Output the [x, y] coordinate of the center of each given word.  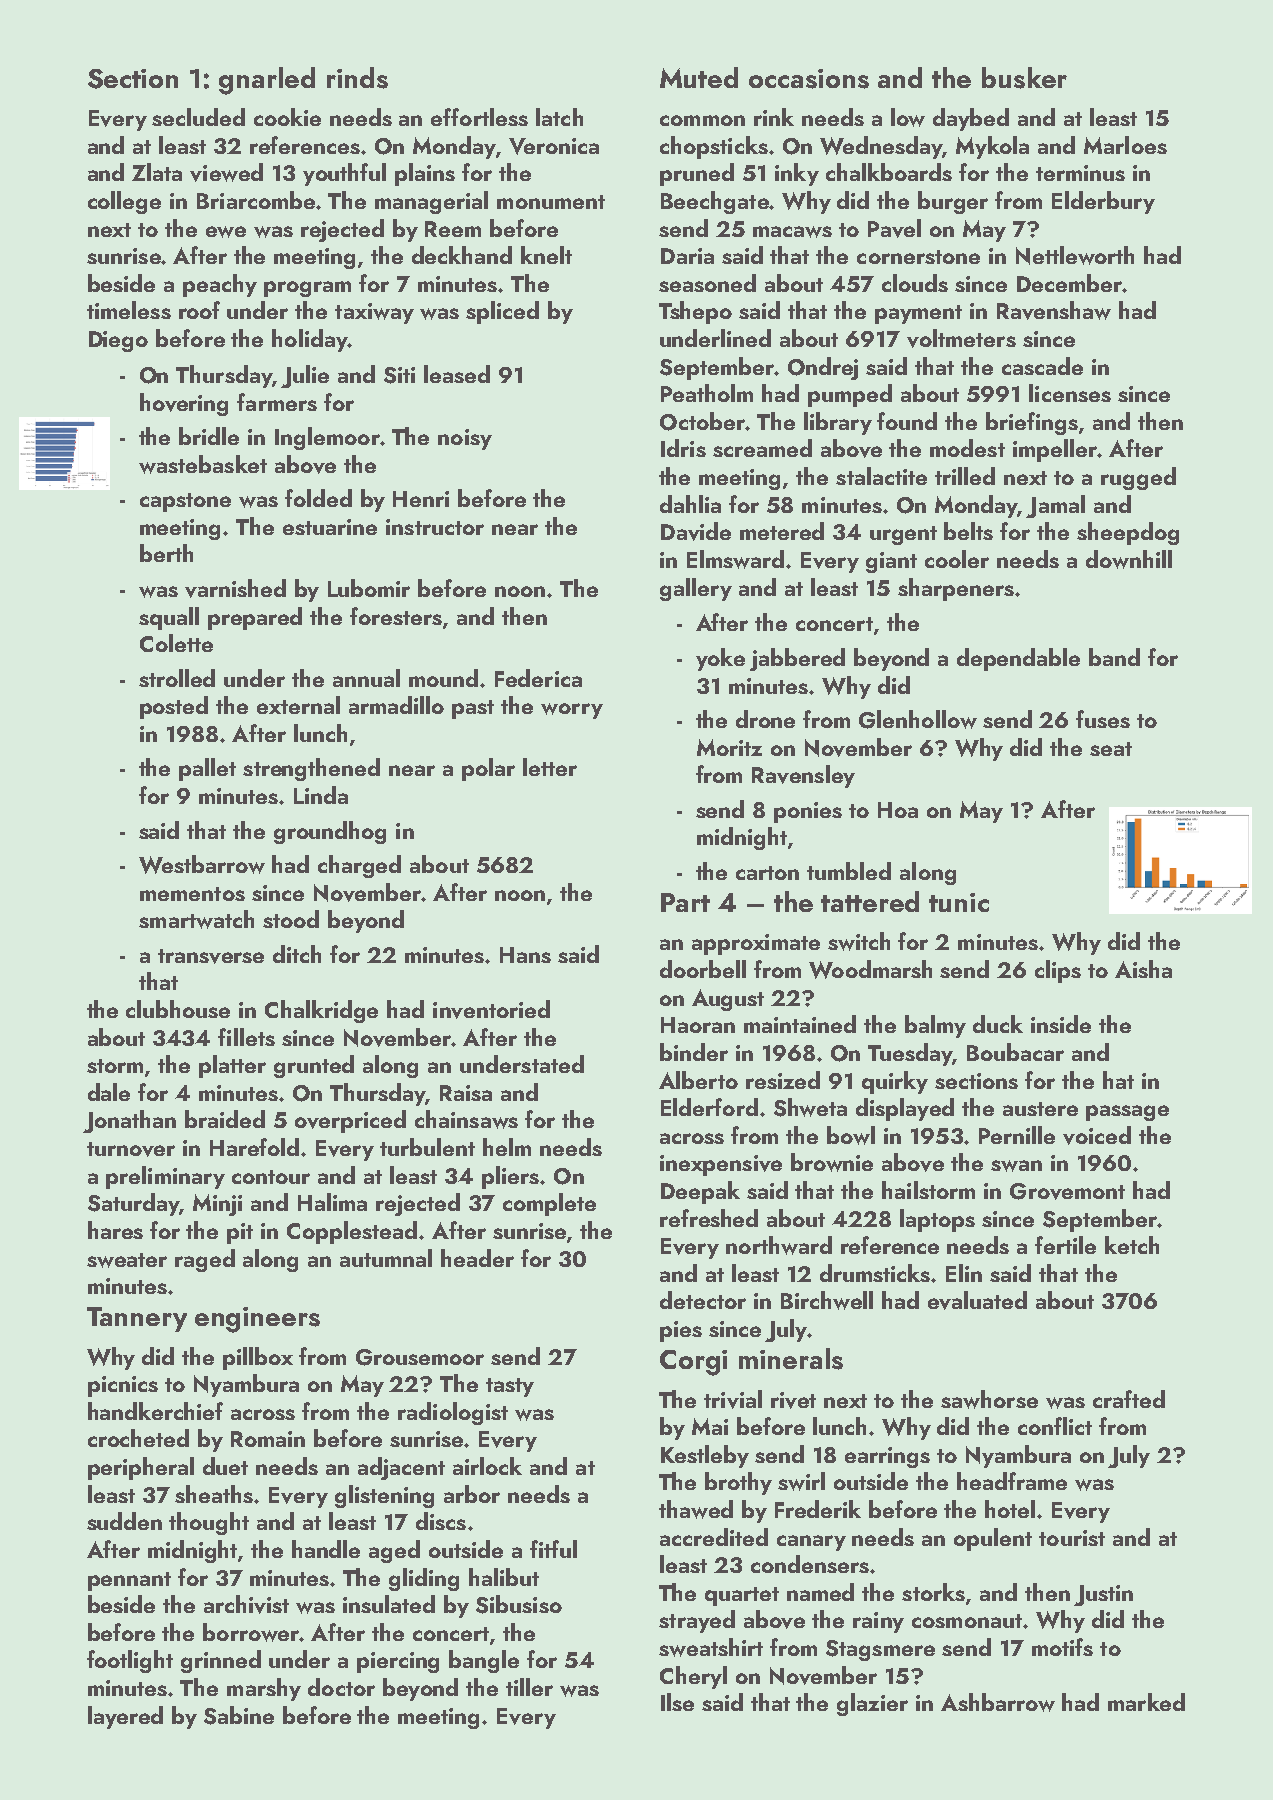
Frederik [818, 1509]
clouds [915, 283]
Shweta [810, 1107]
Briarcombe [256, 200]
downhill [1129, 559]
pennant [129, 1581]
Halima [332, 1202]
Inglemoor [327, 438]
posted [174, 707]
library [838, 423]
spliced [502, 312]
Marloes [1125, 145]
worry [572, 711]
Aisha [1143, 969]
